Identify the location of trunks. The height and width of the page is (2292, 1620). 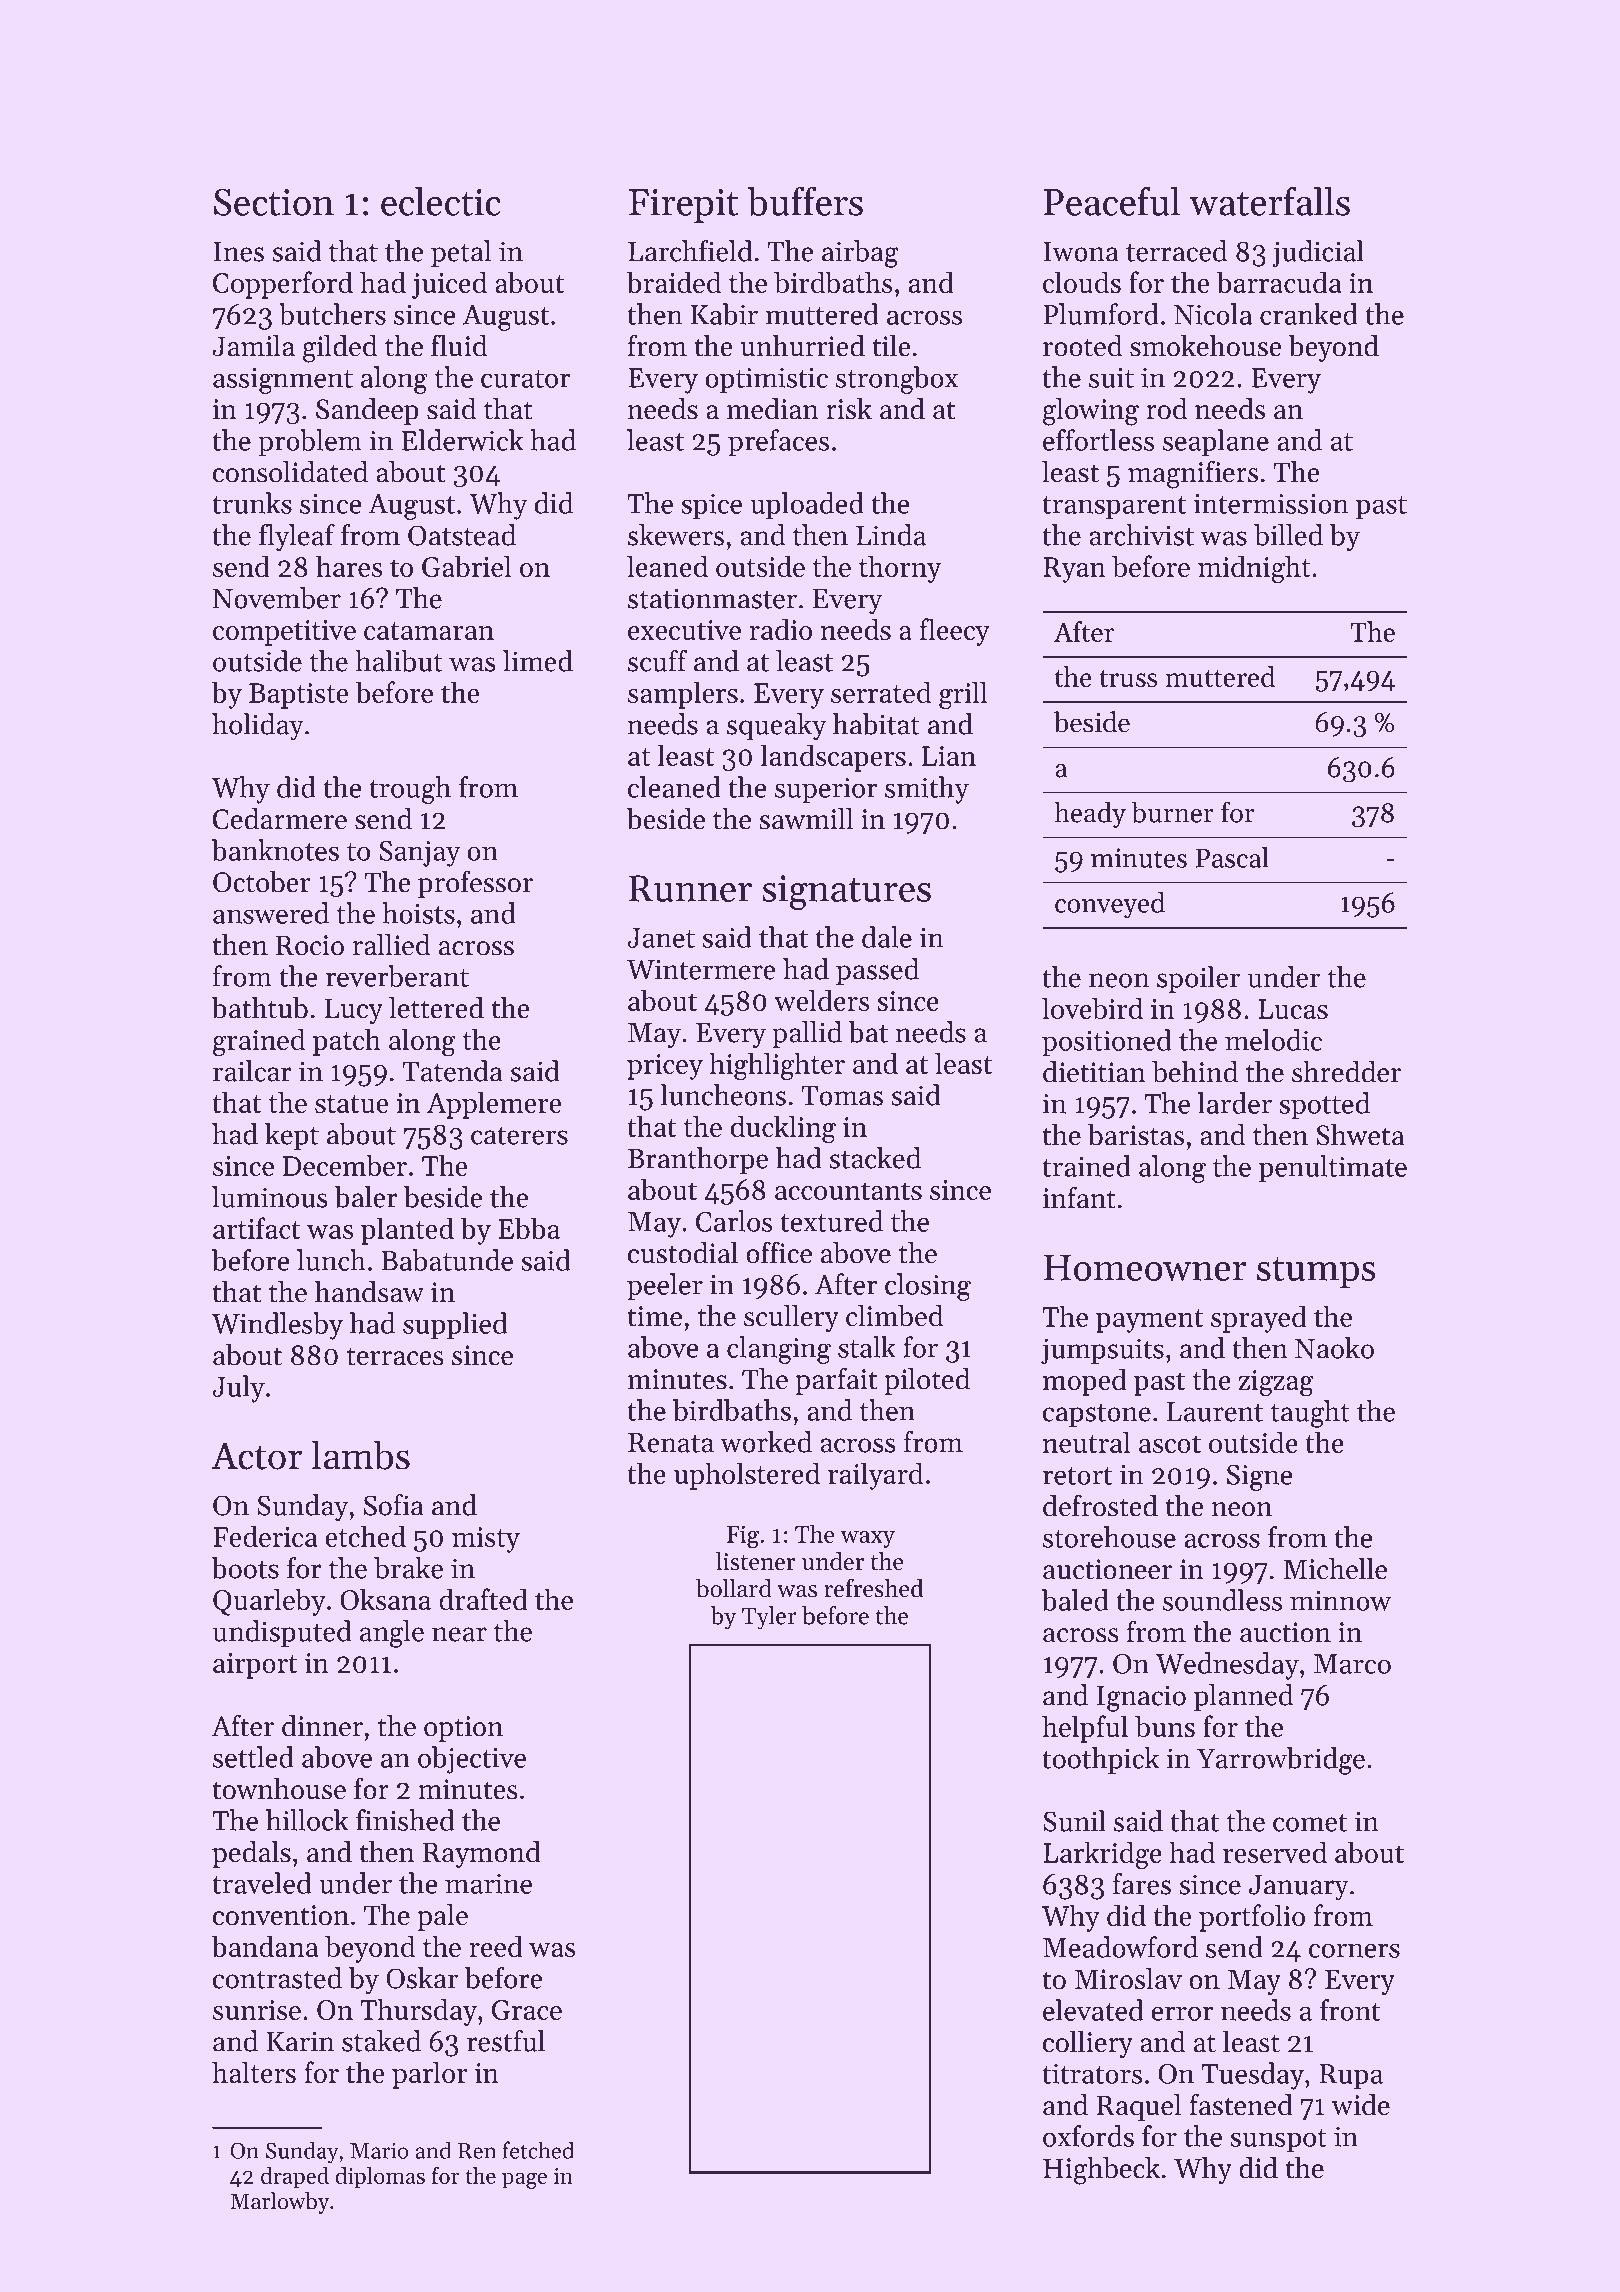
(252, 503).
